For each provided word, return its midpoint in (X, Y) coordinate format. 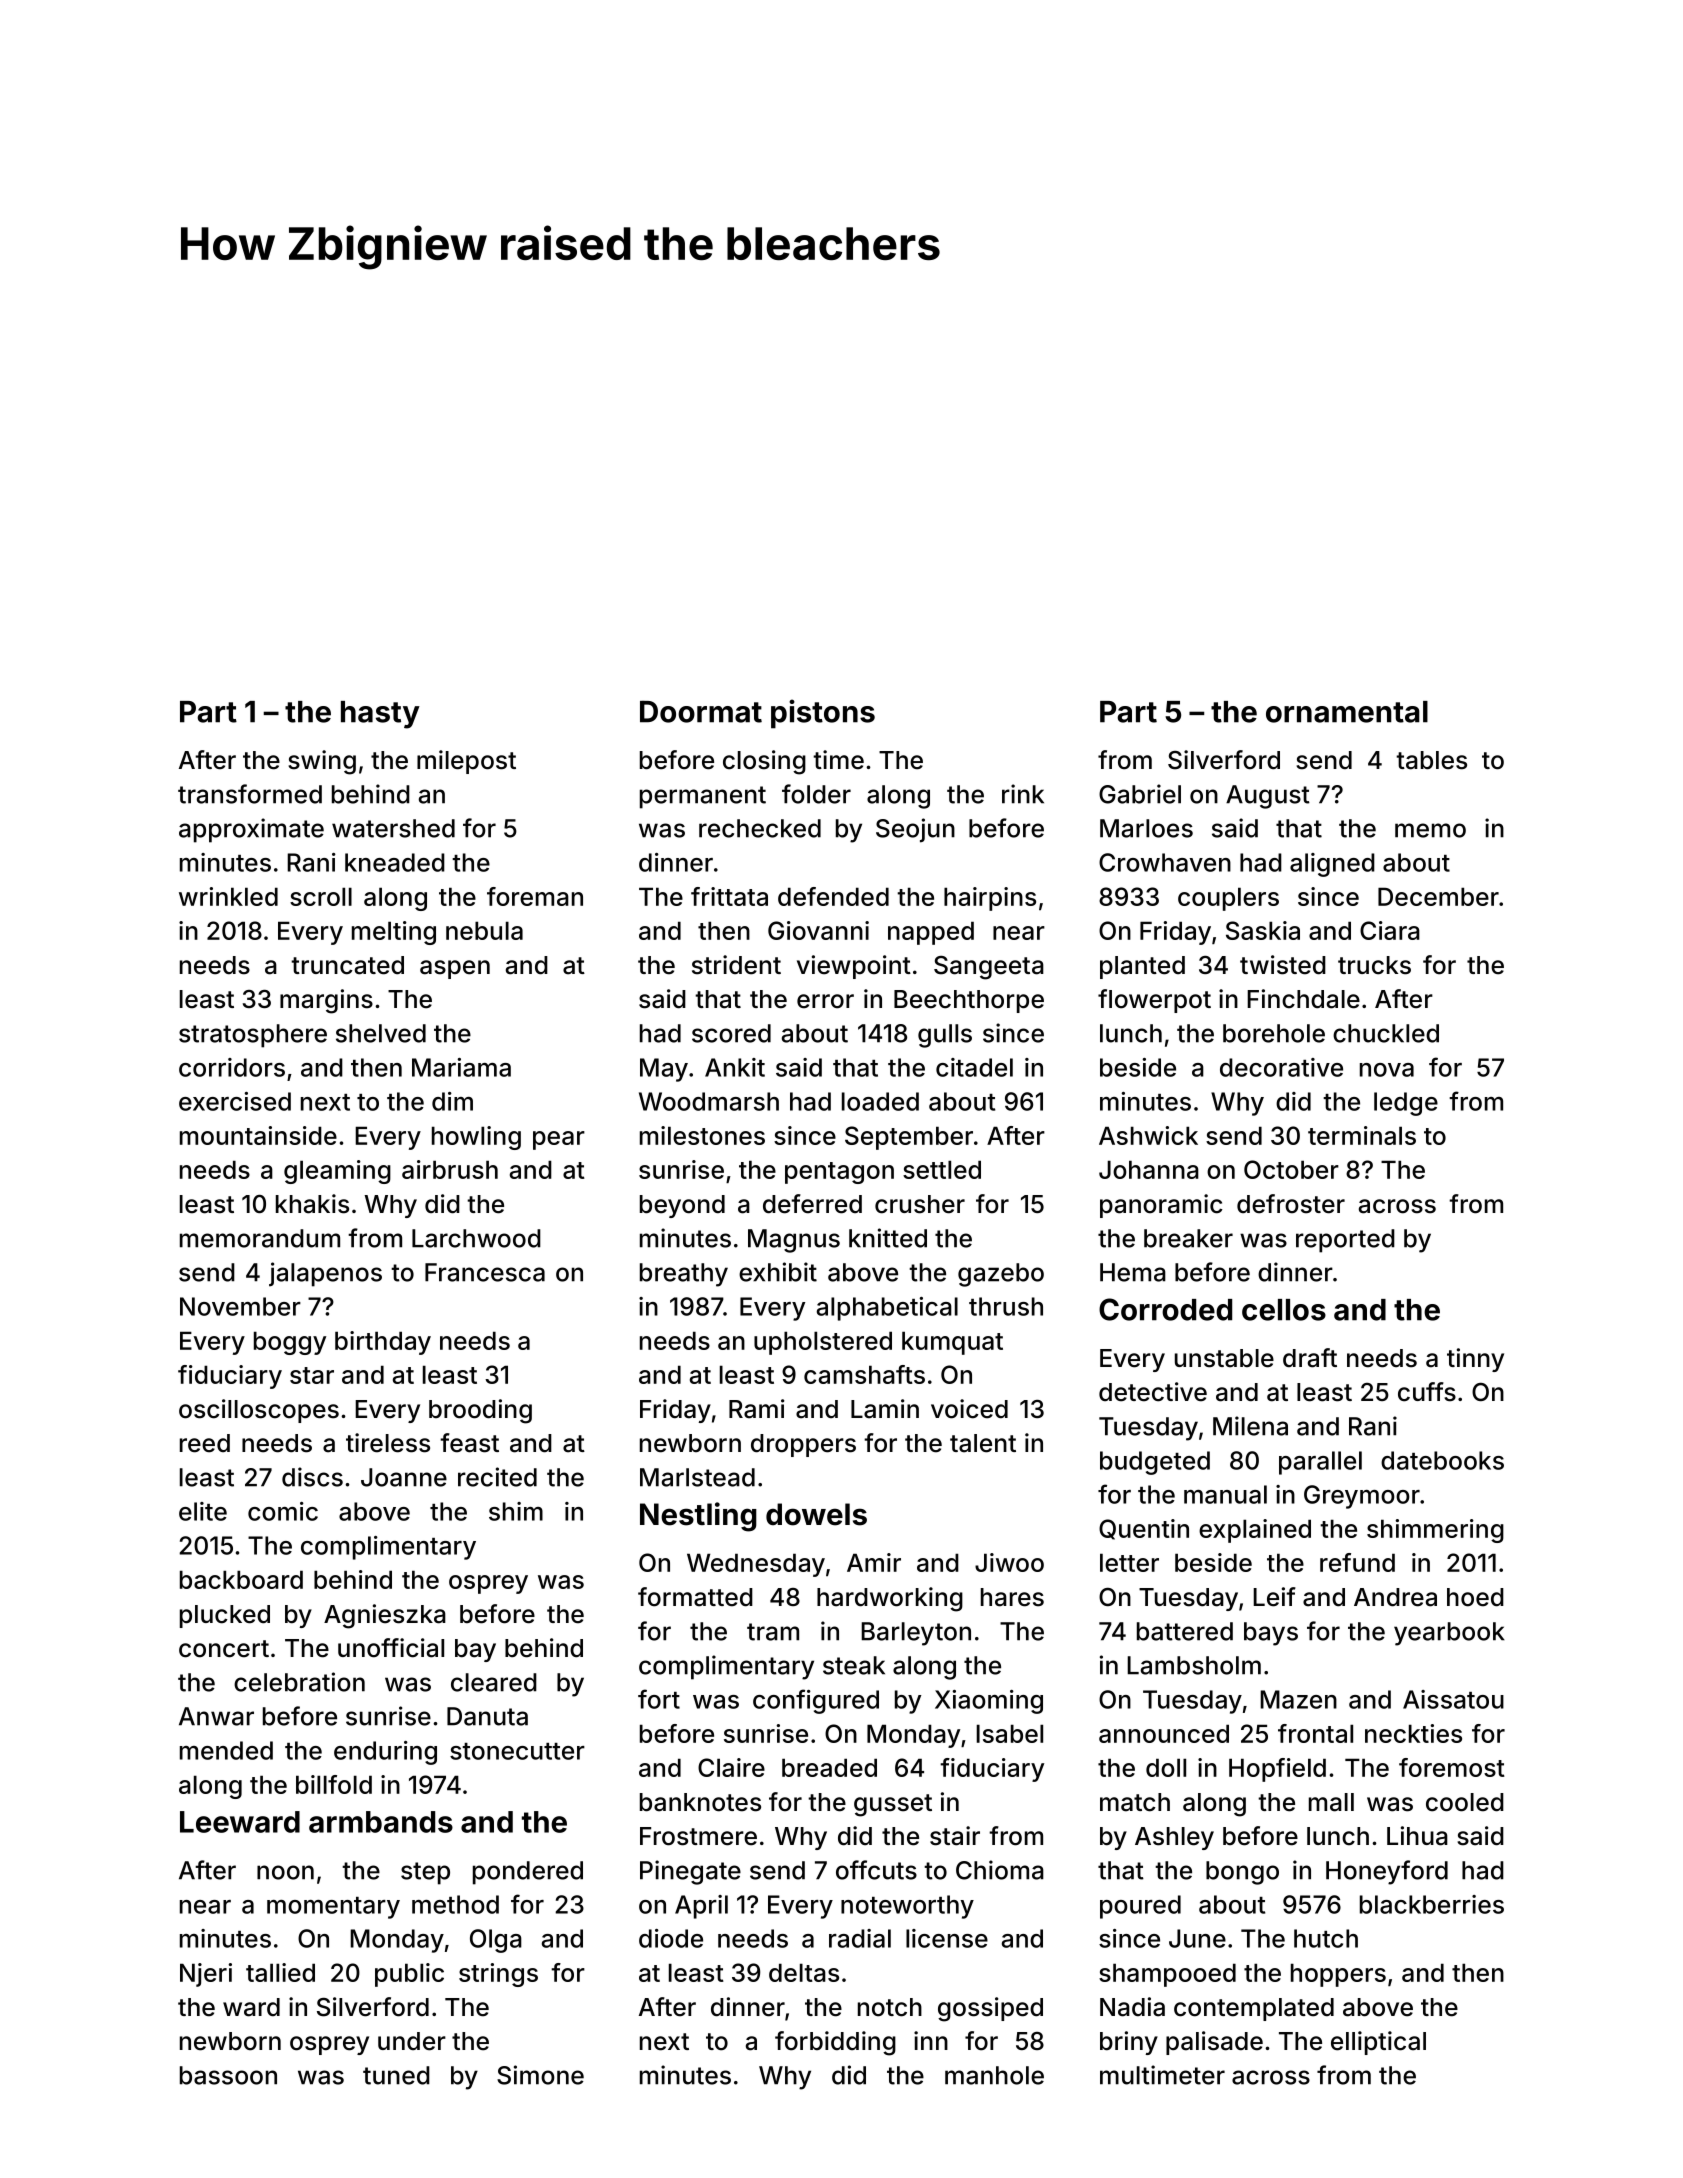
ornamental (1347, 712)
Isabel (1009, 1733)
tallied (280, 1972)
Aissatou (1453, 1699)
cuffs (1427, 1392)
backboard (241, 1579)
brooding (480, 1411)
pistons (823, 714)
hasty (380, 715)
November (240, 1306)
